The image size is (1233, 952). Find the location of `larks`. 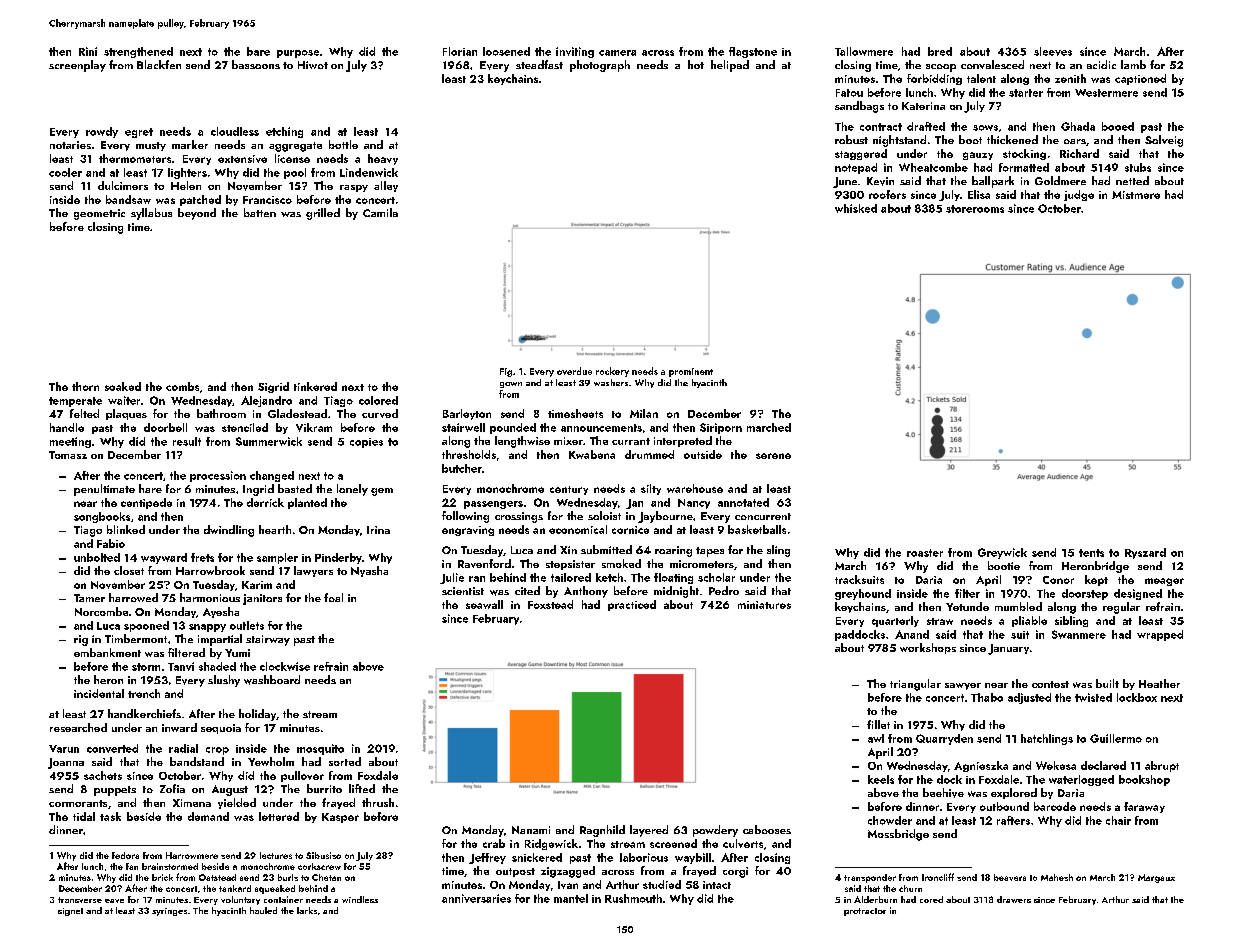

larks is located at coordinates (307, 910).
